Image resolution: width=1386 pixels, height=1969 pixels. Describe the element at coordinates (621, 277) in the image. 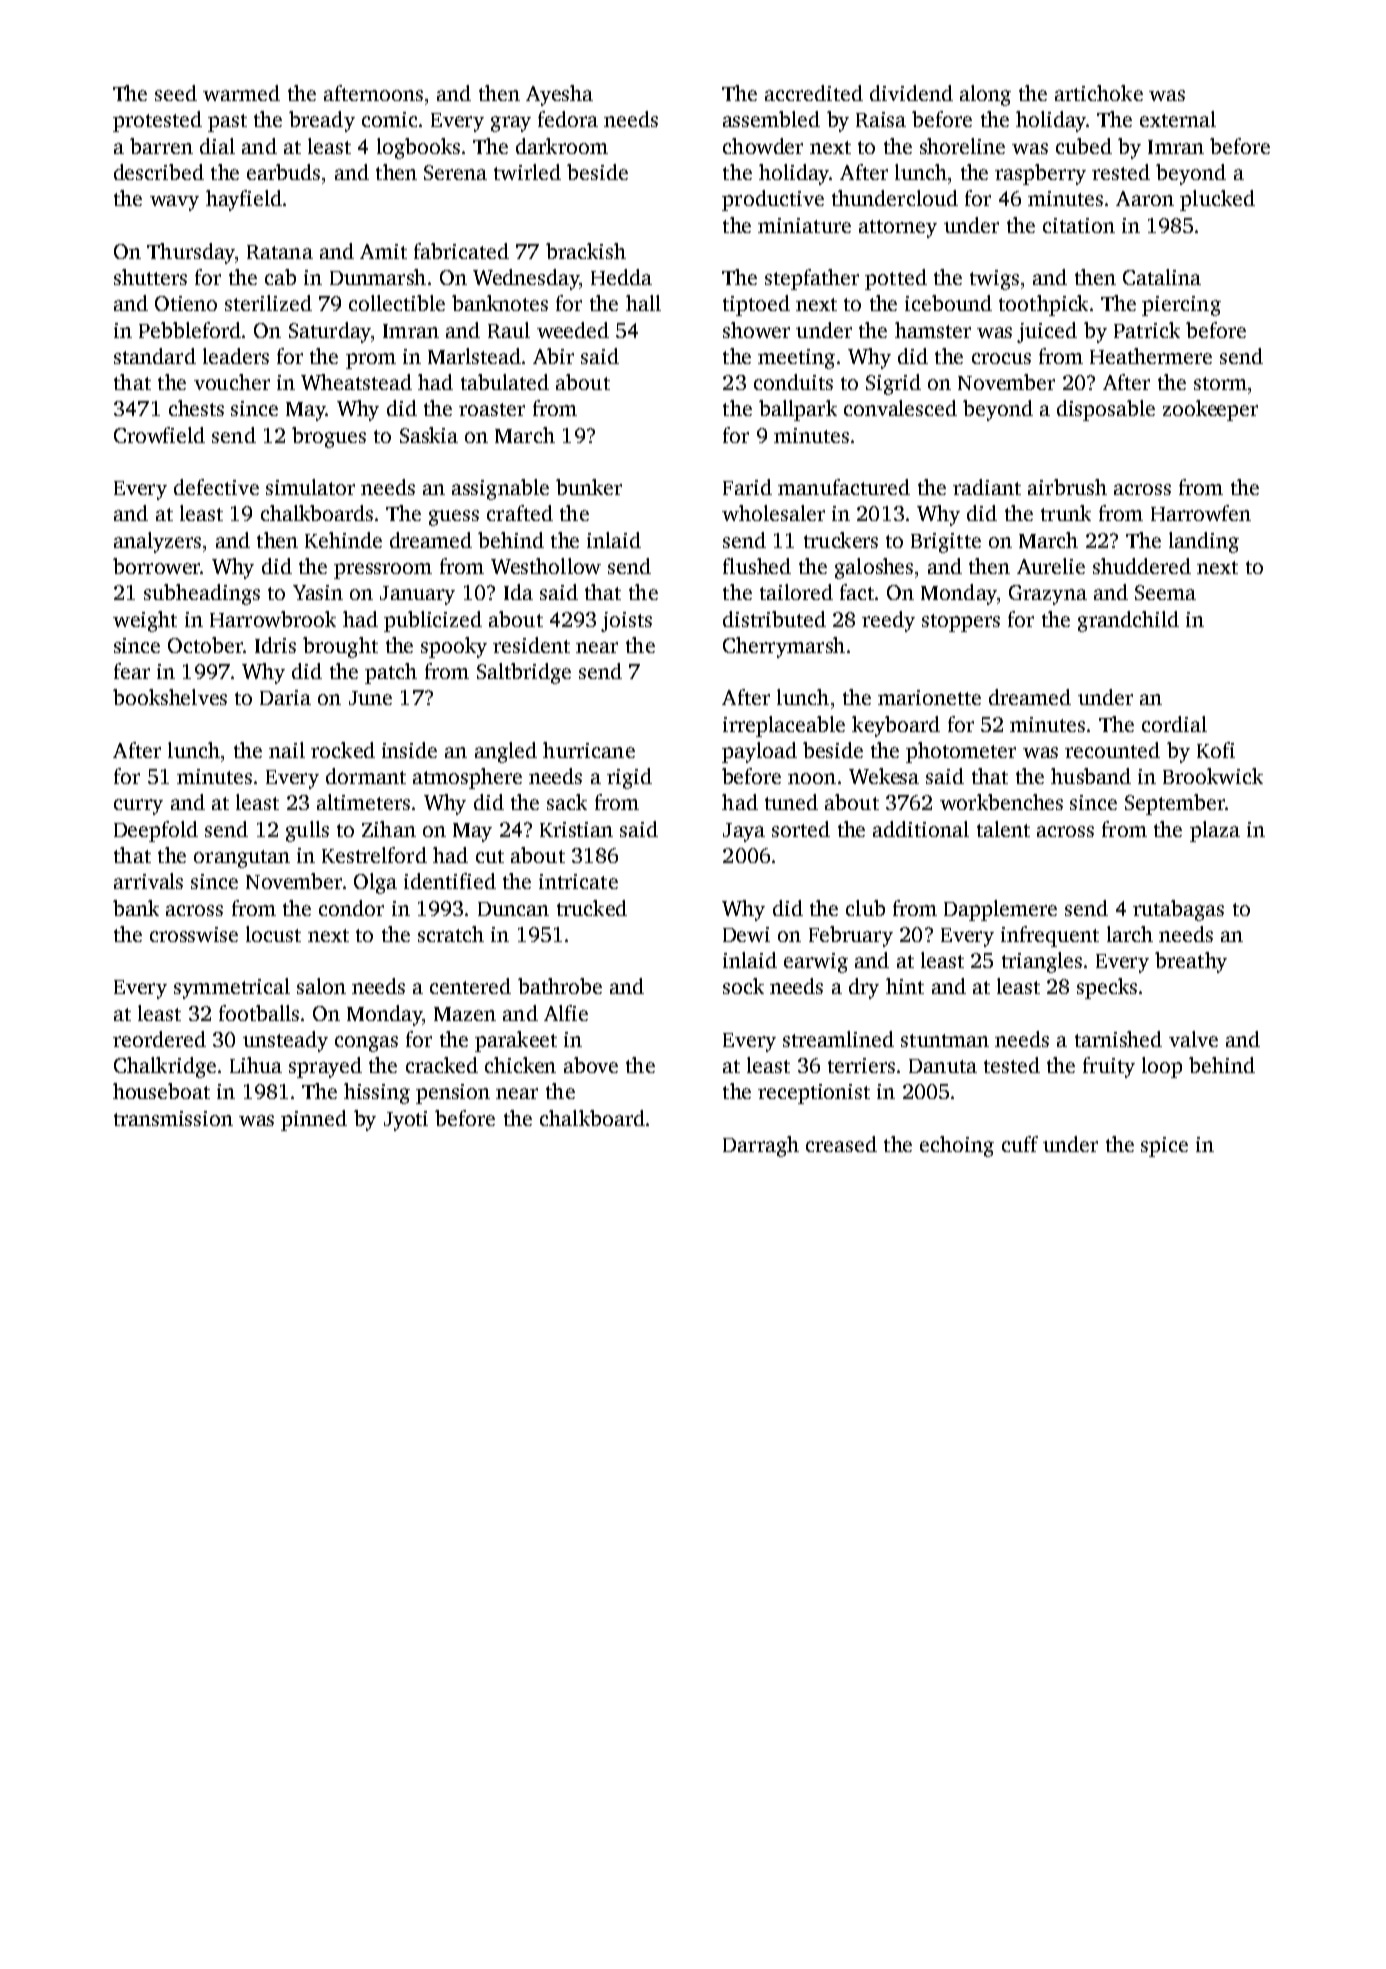

I see `Hedda` at that location.
